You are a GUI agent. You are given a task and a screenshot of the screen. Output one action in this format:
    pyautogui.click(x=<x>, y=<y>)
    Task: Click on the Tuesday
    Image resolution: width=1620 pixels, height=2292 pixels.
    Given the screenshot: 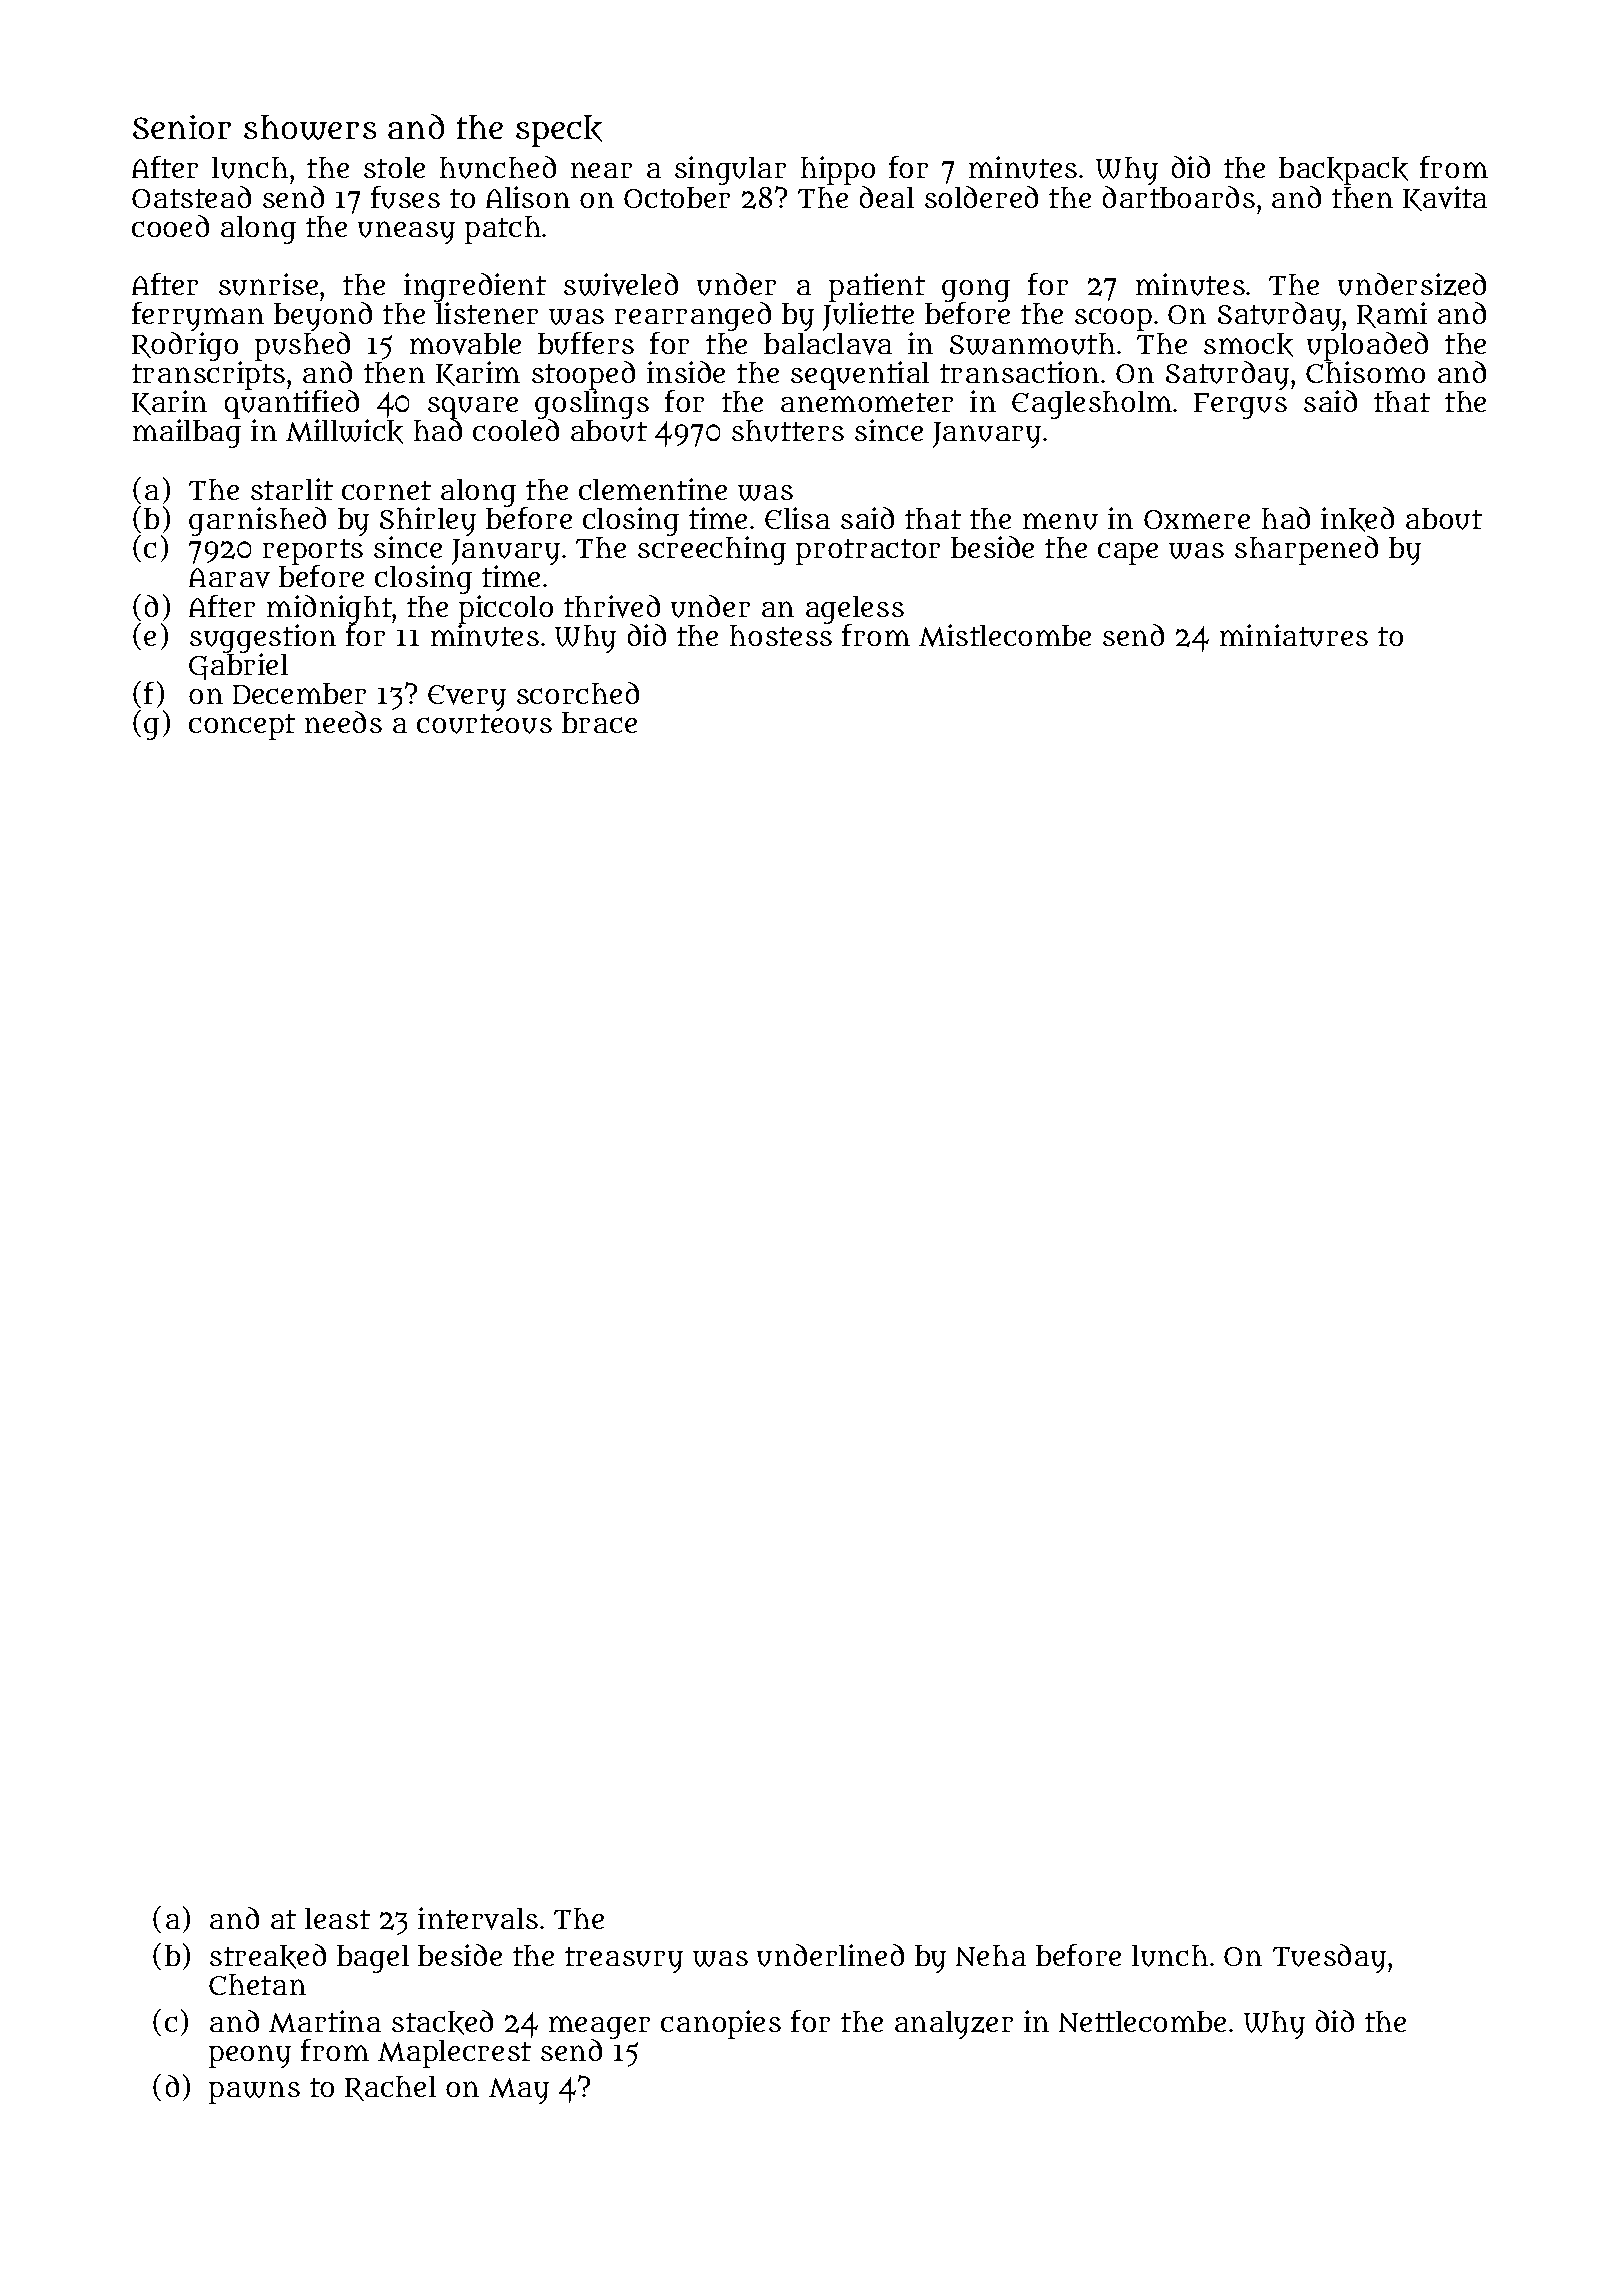 What is the action you would take?
    pyautogui.click(x=1329, y=1958)
